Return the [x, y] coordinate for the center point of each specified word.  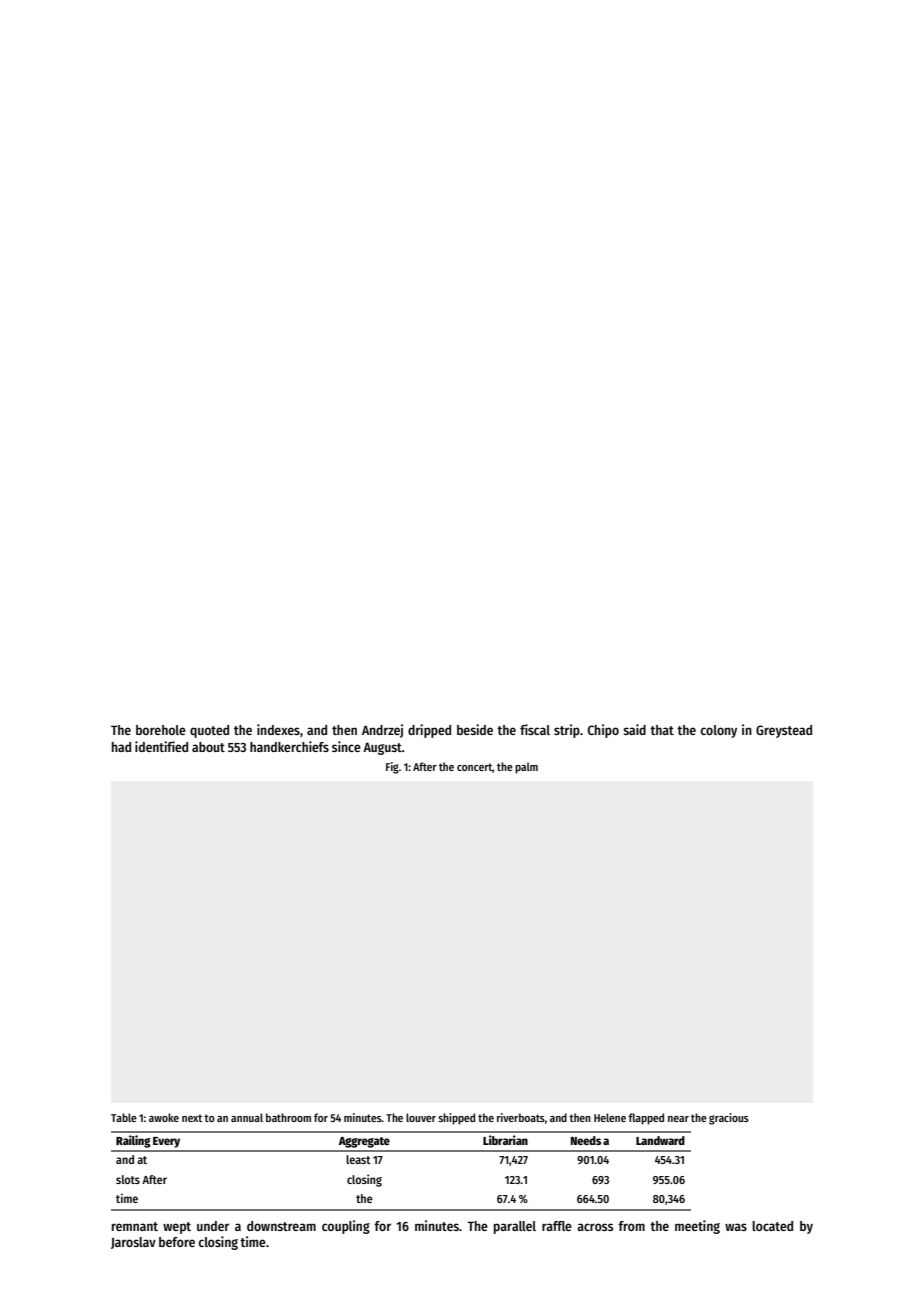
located [772, 1226]
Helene [610, 1117]
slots [128, 1179]
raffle [557, 1226]
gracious [729, 1119]
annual [247, 1117]
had [121, 747]
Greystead [784, 731]
